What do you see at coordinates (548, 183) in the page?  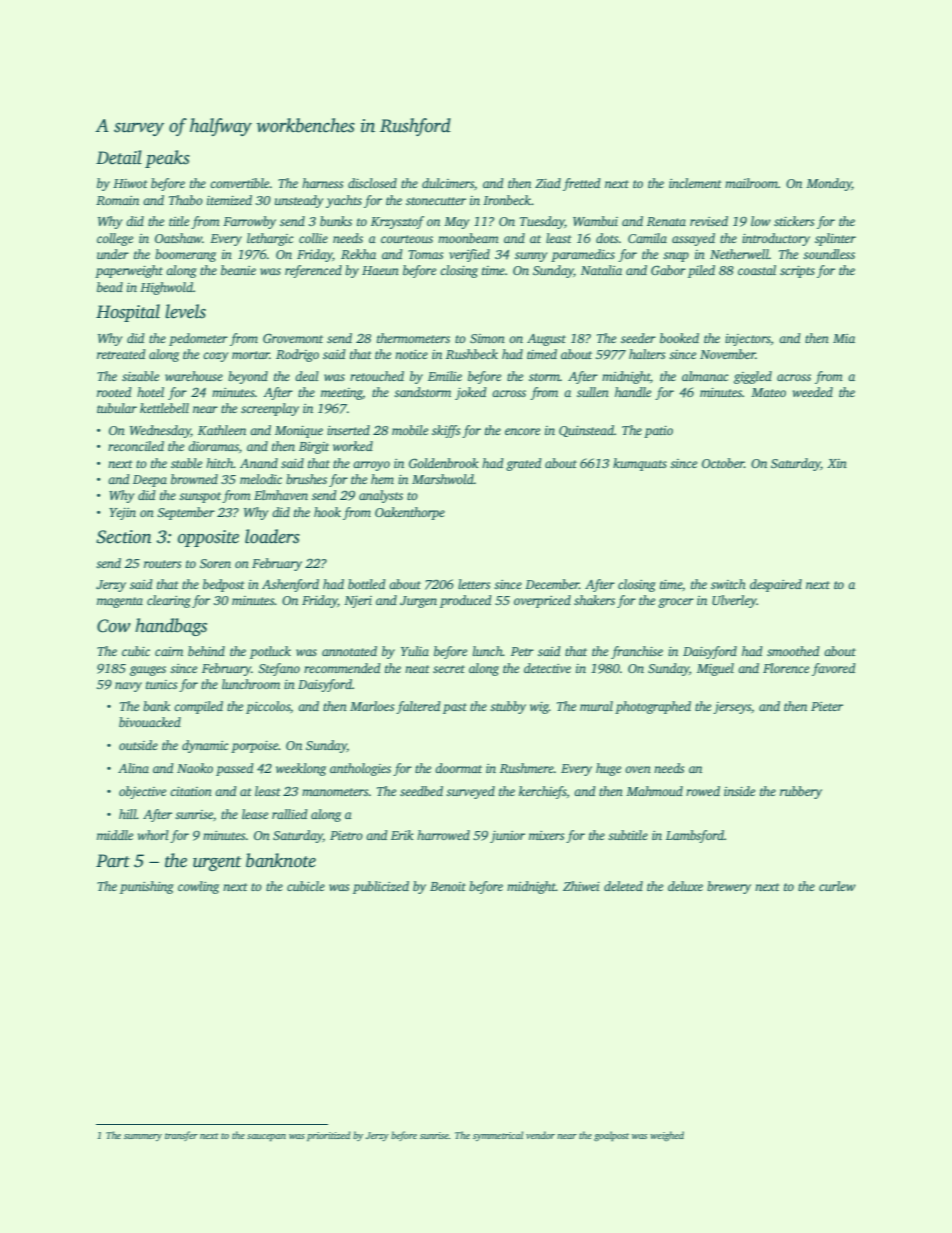 I see `Ziad` at bounding box center [548, 183].
